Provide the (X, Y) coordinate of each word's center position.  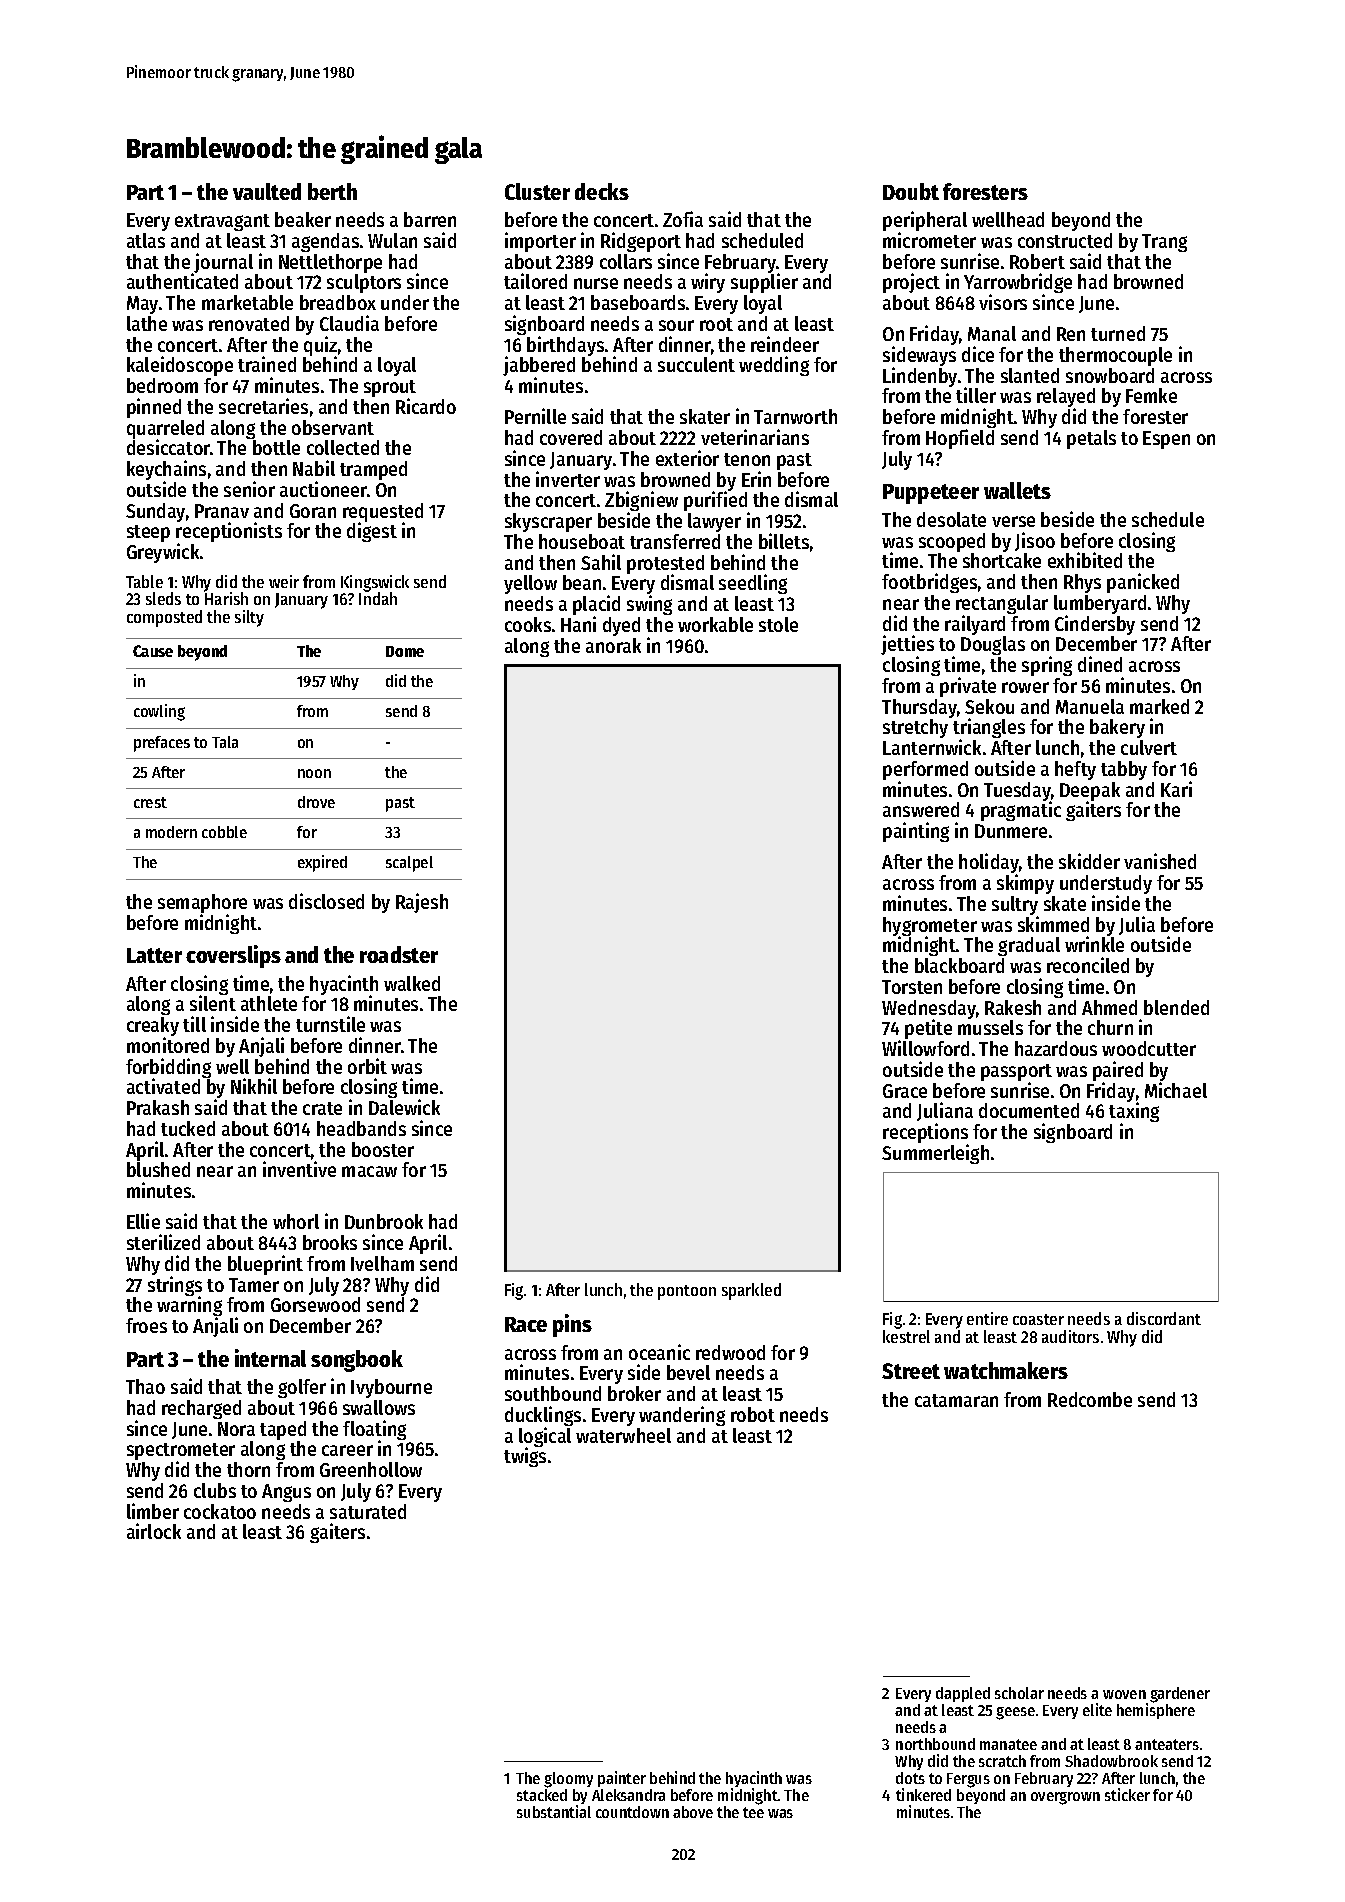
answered (921, 809)
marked (1159, 706)
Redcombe (1090, 1399)
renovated (249, 323)
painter (622, 1779)
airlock (154, 1531)
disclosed (326, 901)
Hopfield (960, 439)
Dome (405, 651)
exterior (687, 458)
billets (784, 541)
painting (916, 832)
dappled (963, 1694)
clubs (215, 1490)
